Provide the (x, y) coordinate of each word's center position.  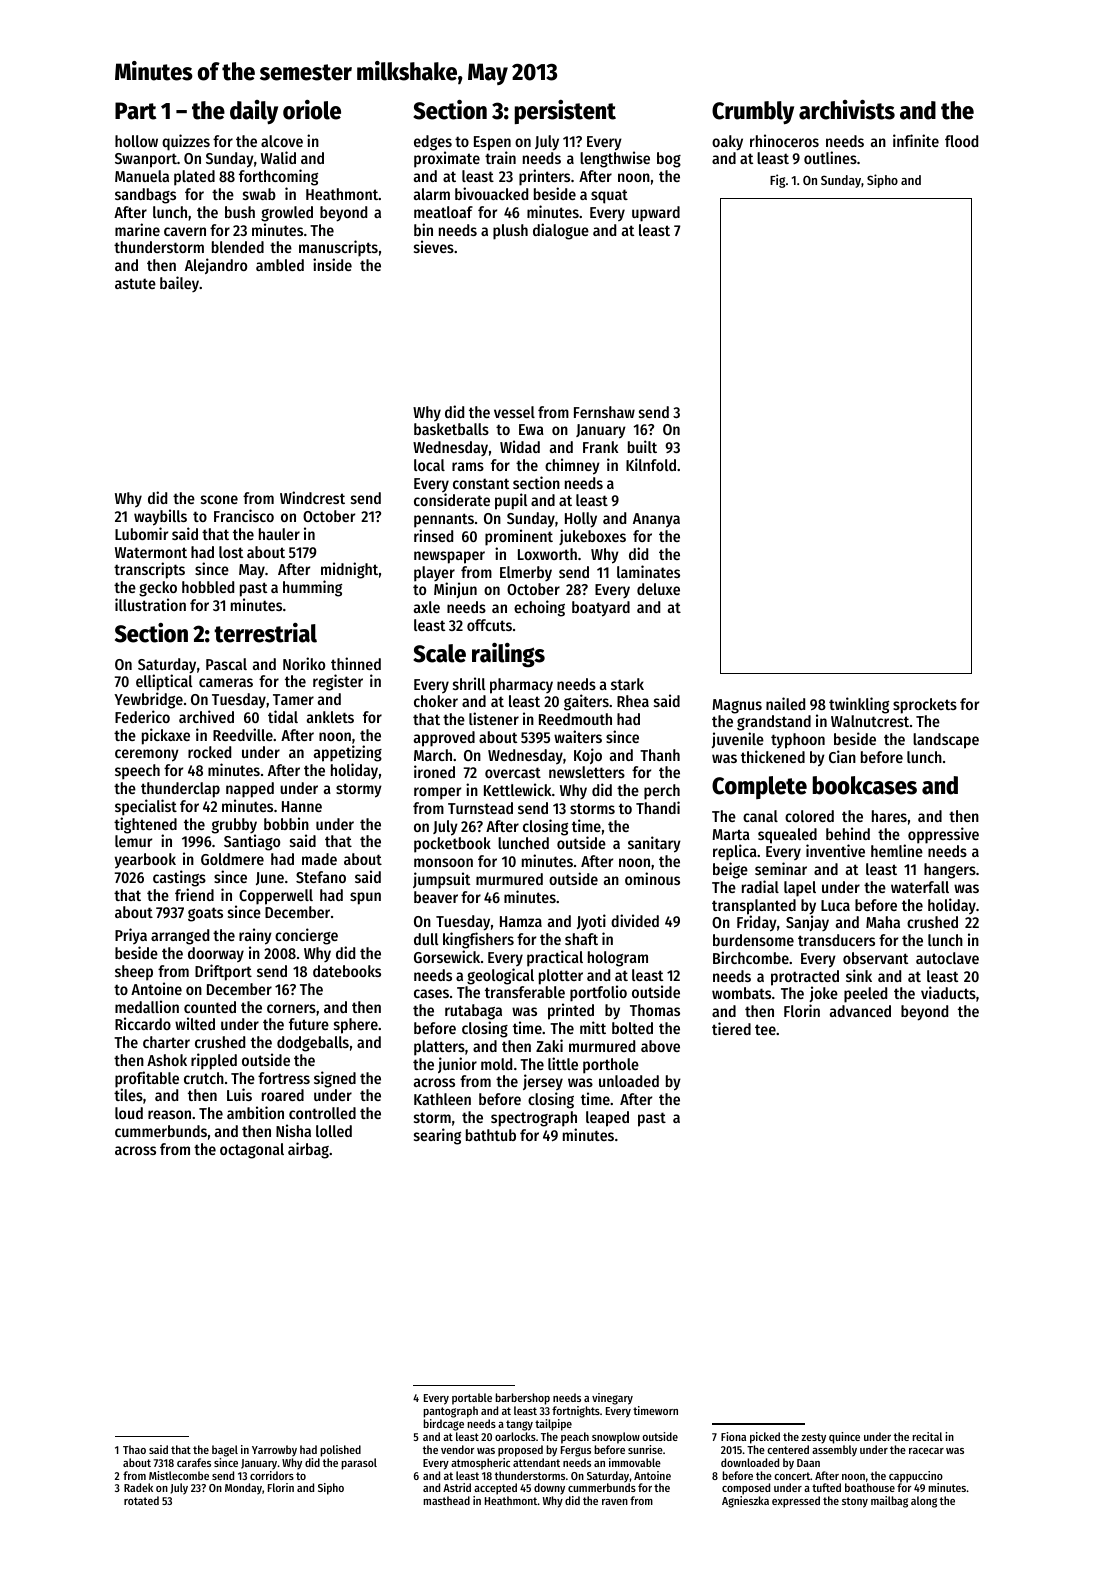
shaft (581, 939)
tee (765, 1029)
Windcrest (312, 497)
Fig (777, 181)
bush (240, 212)
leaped (607, 1119)
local (429, 465)
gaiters (586, 702)
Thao (134, 1449)
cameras (226, 682)
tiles (128, 1094)
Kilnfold (651, 464)
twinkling (859, 705)
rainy (255, 936)
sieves (434, 246)
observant (875, 958)
